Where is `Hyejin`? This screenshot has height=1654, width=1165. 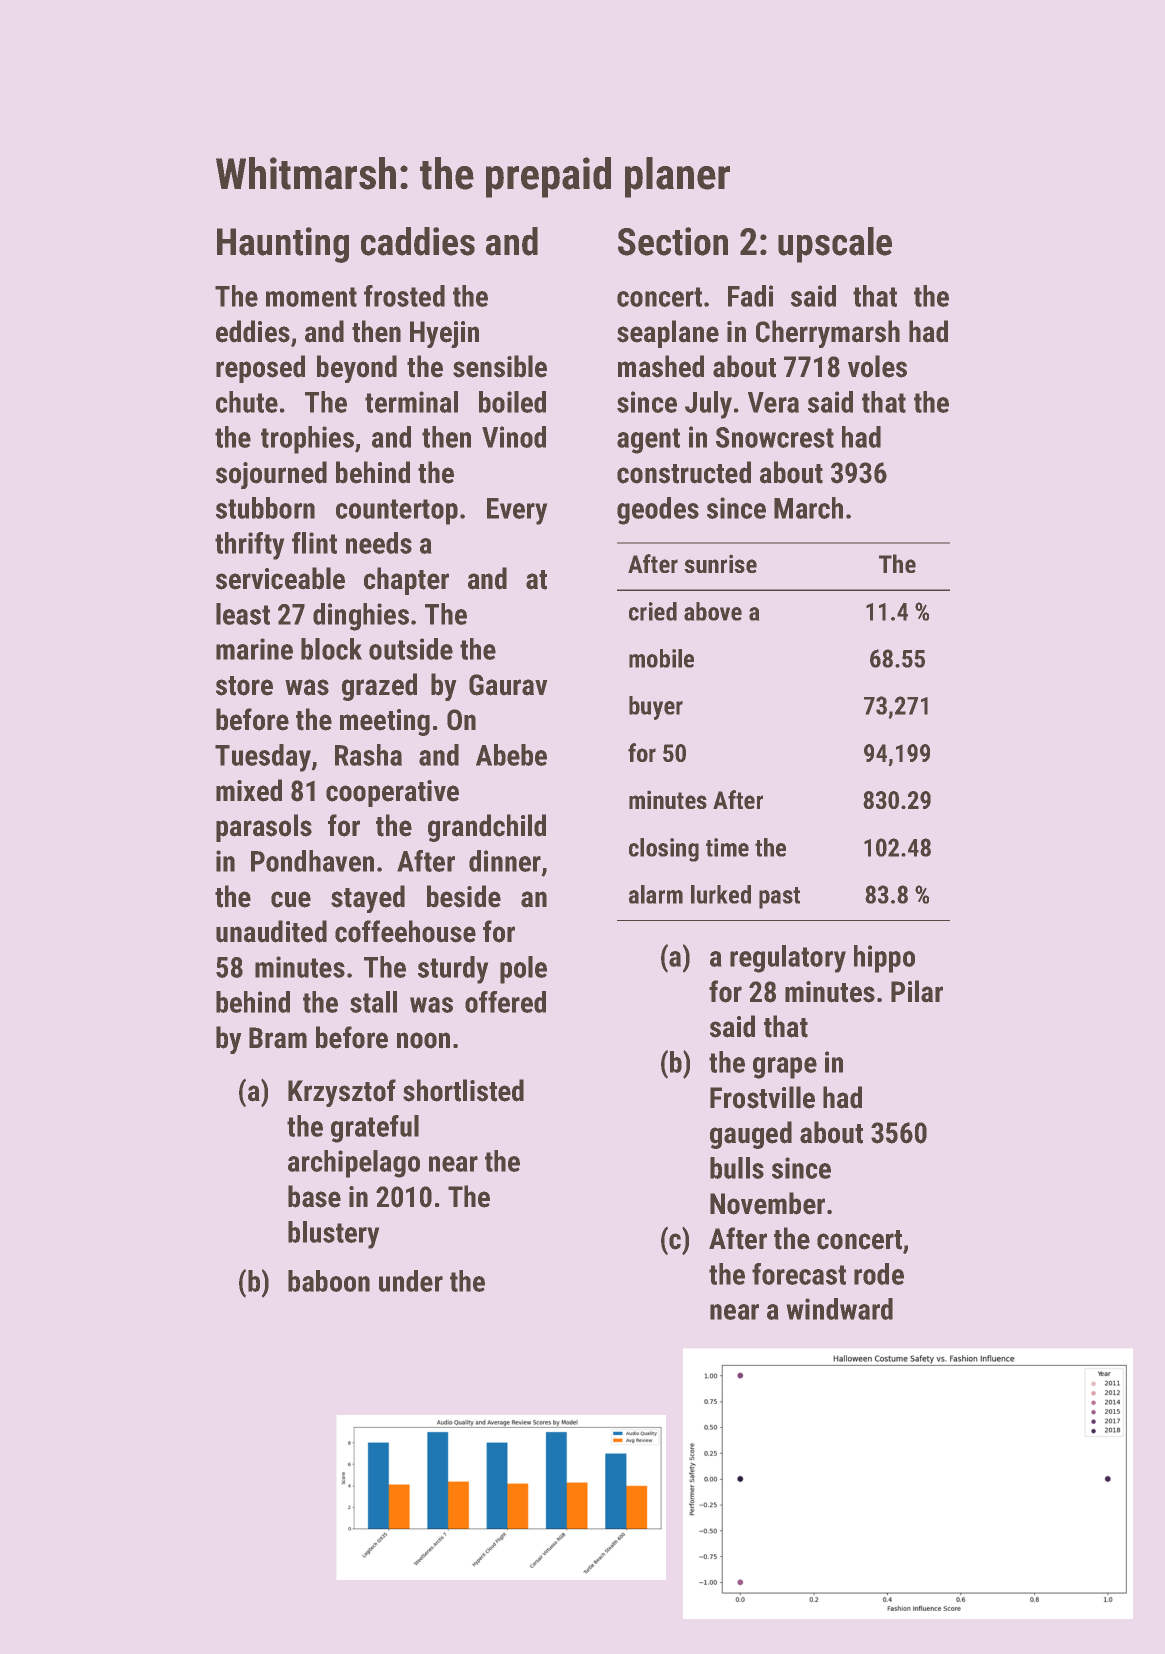 Hyejin is located at coordinates (444, 334).
